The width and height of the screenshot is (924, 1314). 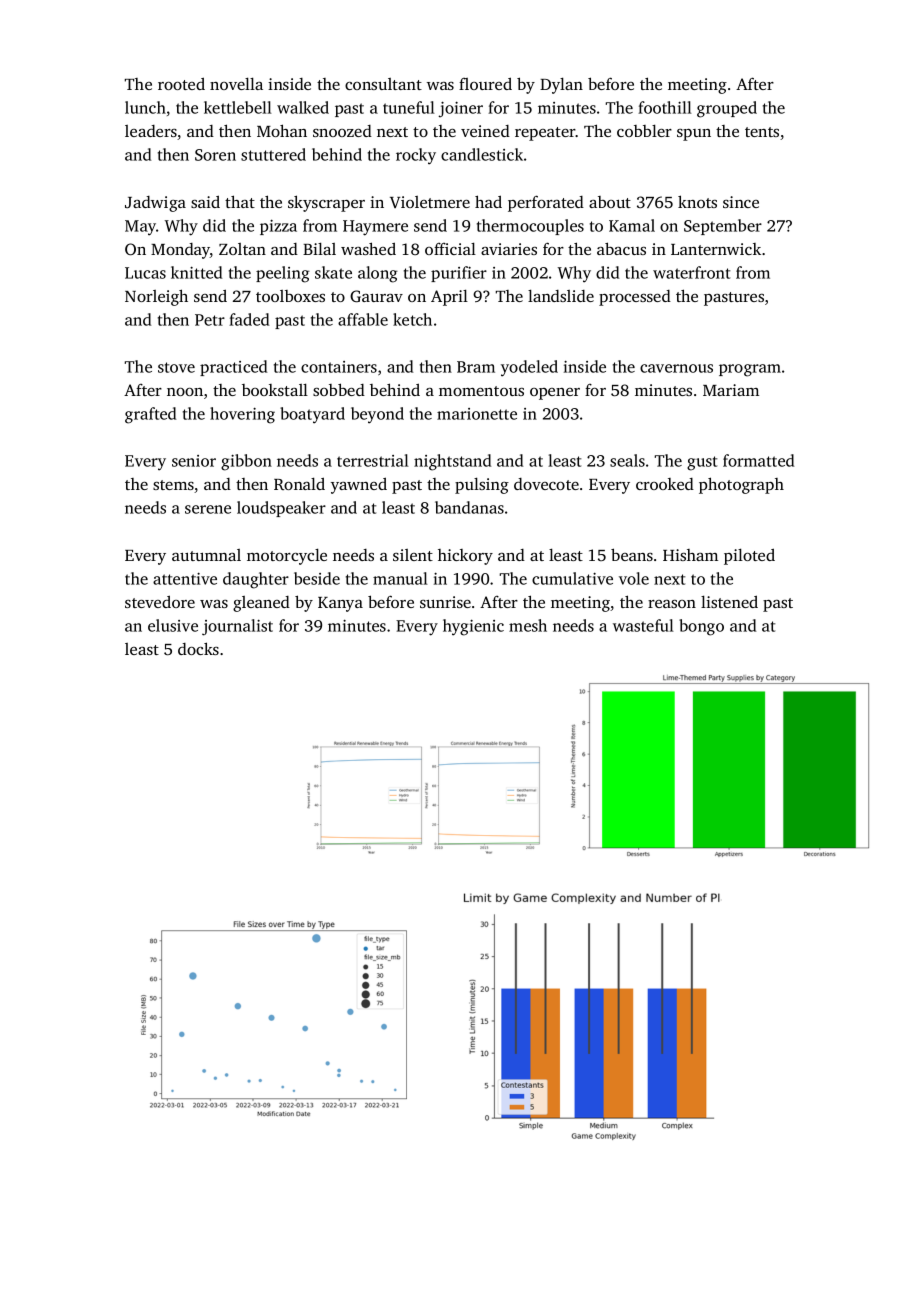 What do you see at coordinates (694, 135) in the screenshot?
I see `spun` at bounding box center [694, 135].
